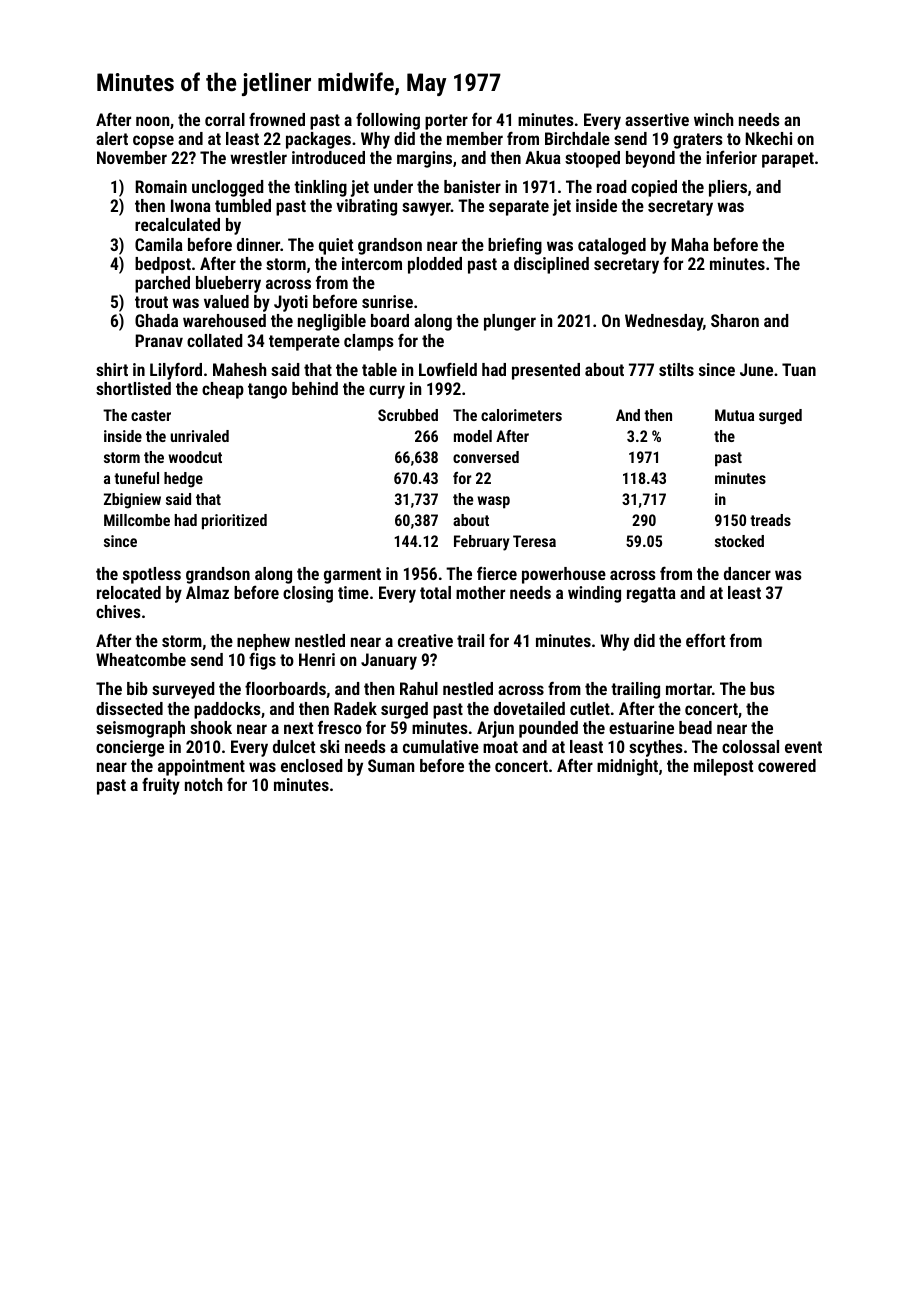 This screenshot has height=1308, width=924. Describe the element at coordinates (336, 246) in the screenshot. I see `quiet` at that location.
